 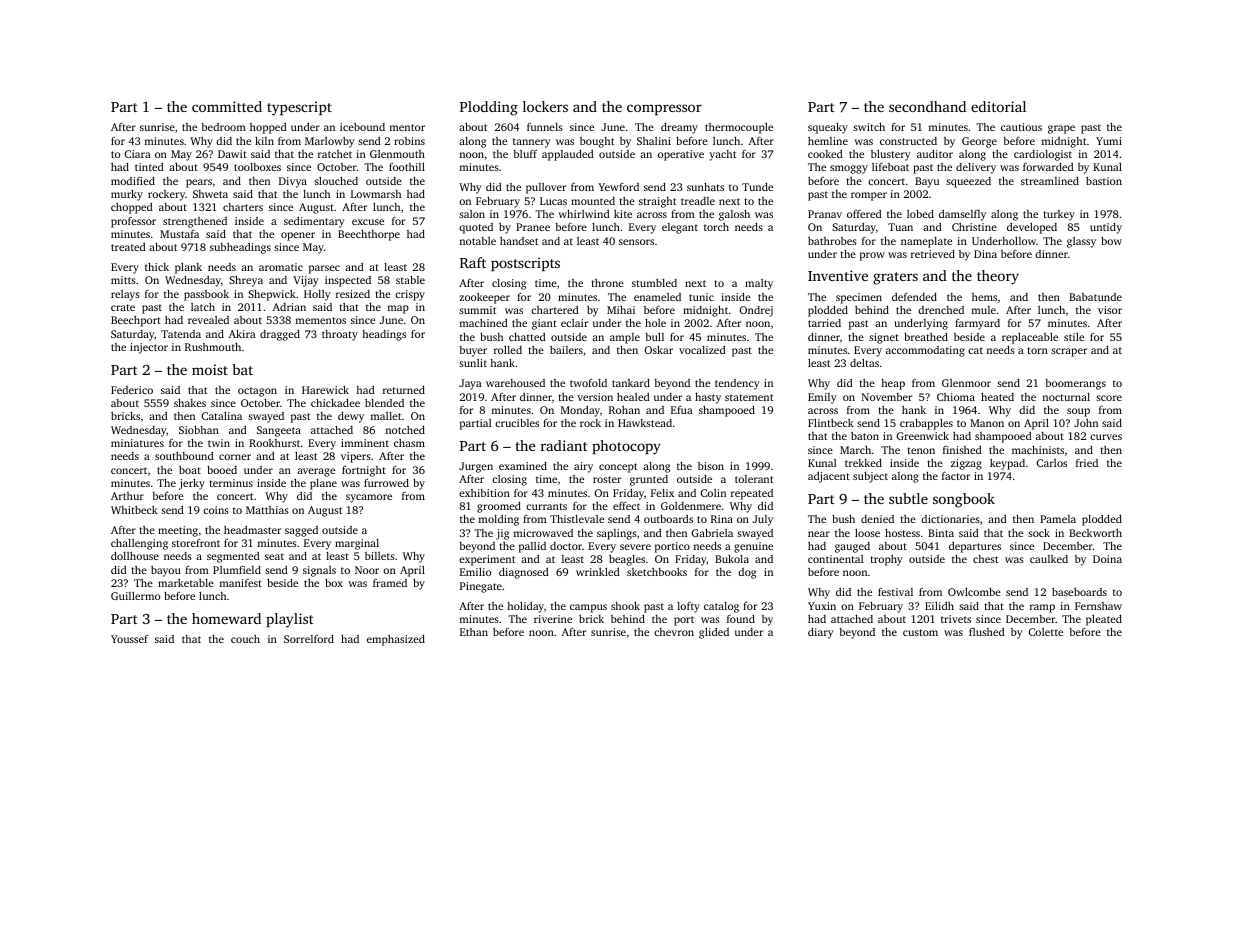 I want to click on moist, so click(x=210, y=369).
